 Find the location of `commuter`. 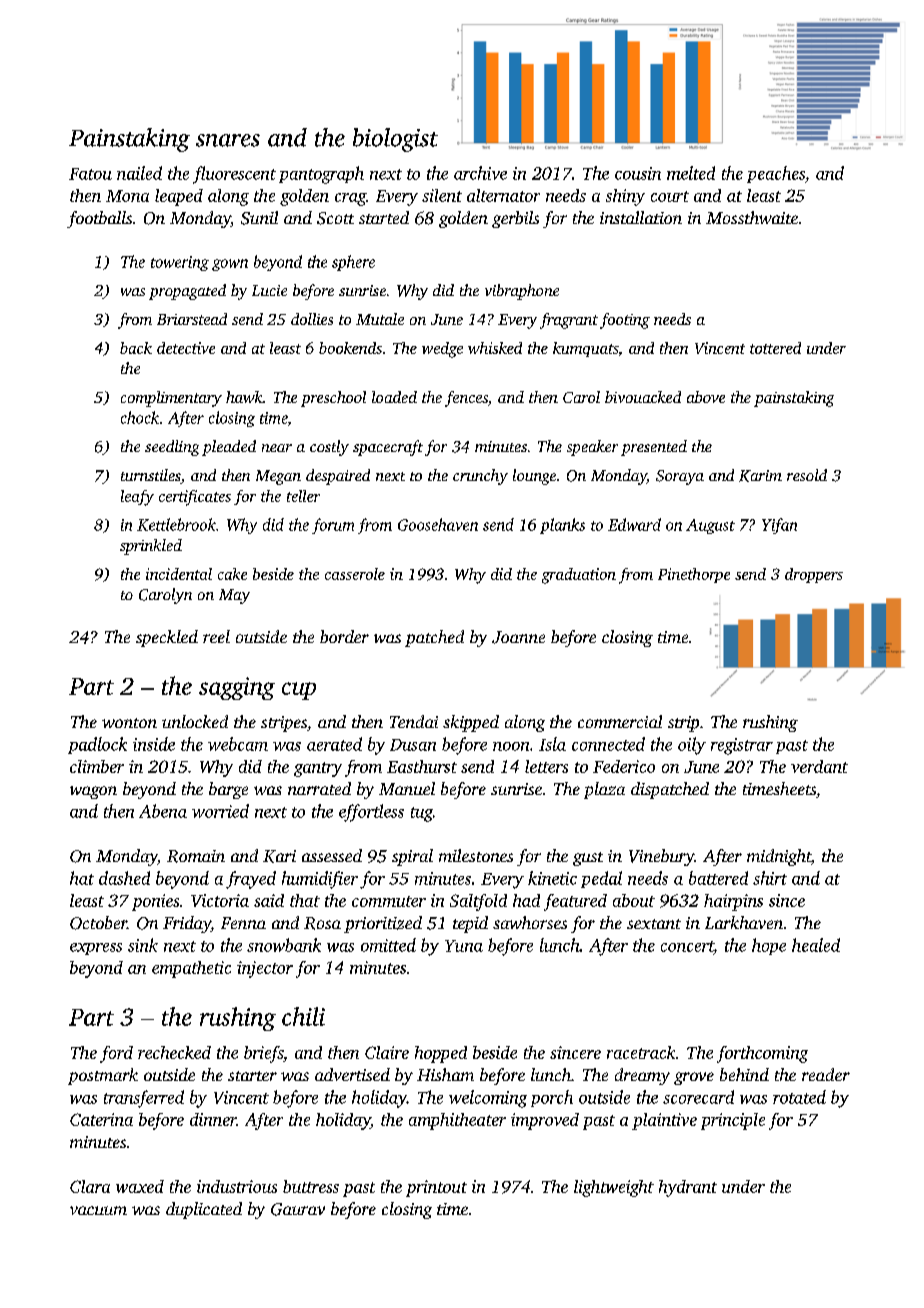

commuter is located at coordinates (389, 901).
